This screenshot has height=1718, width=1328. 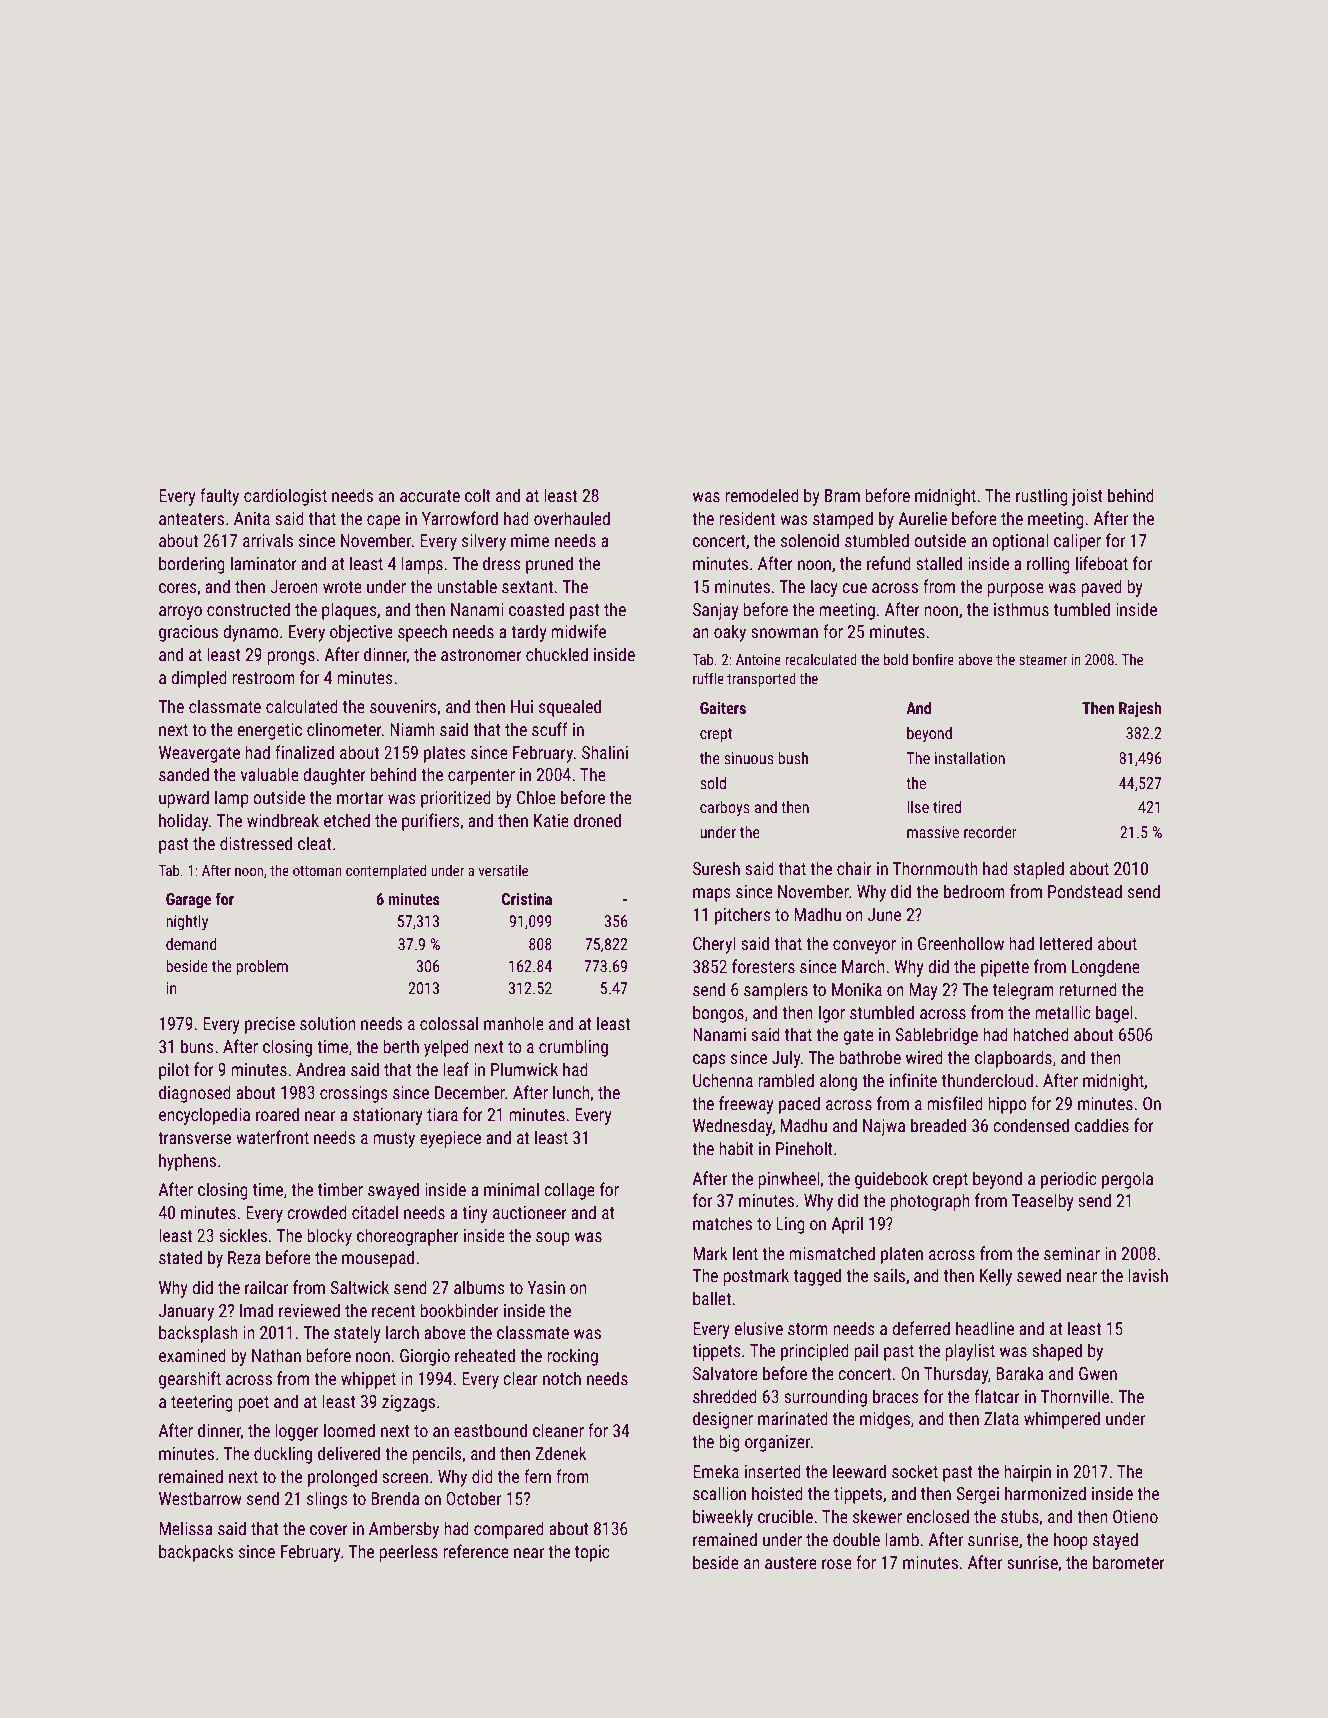 I want to click on accurate, so click(x=430, y=496).
